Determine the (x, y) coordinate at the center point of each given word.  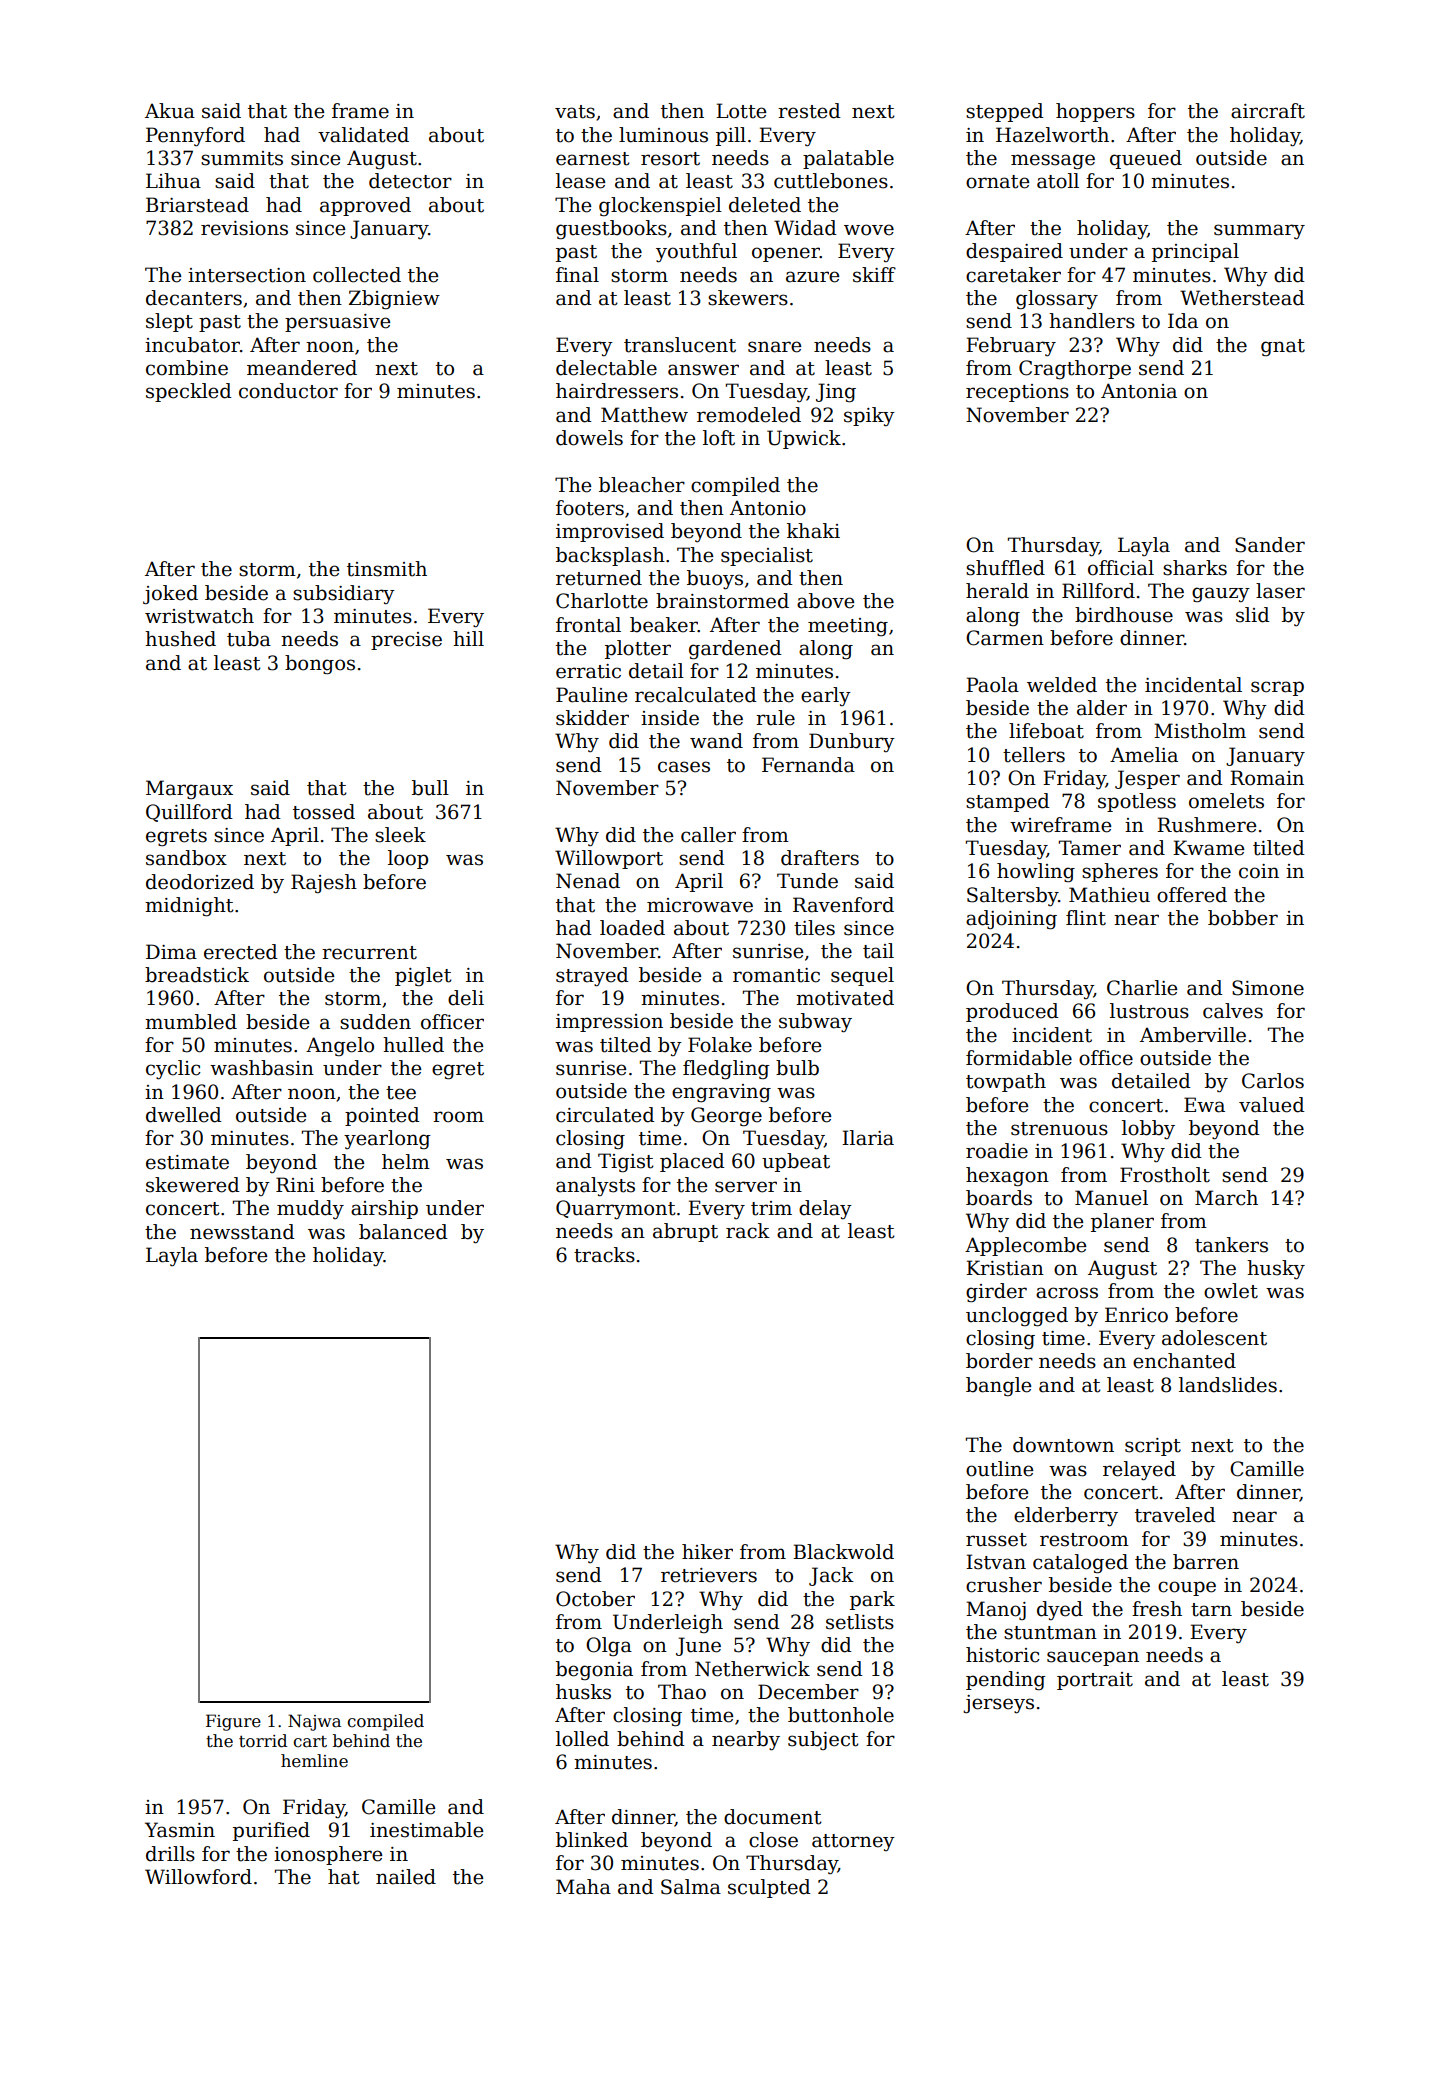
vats (575, 112)
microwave (700, 905)
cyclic (173, 1070)
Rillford (1098, 591)
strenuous (1059, 1129)
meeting (848, 627)
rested (809, 111)
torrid (263, 1741)
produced (1012, 1012)
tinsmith (387, 569)
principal (1195, 252)
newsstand (242, 1232)
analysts (595, 1186)
